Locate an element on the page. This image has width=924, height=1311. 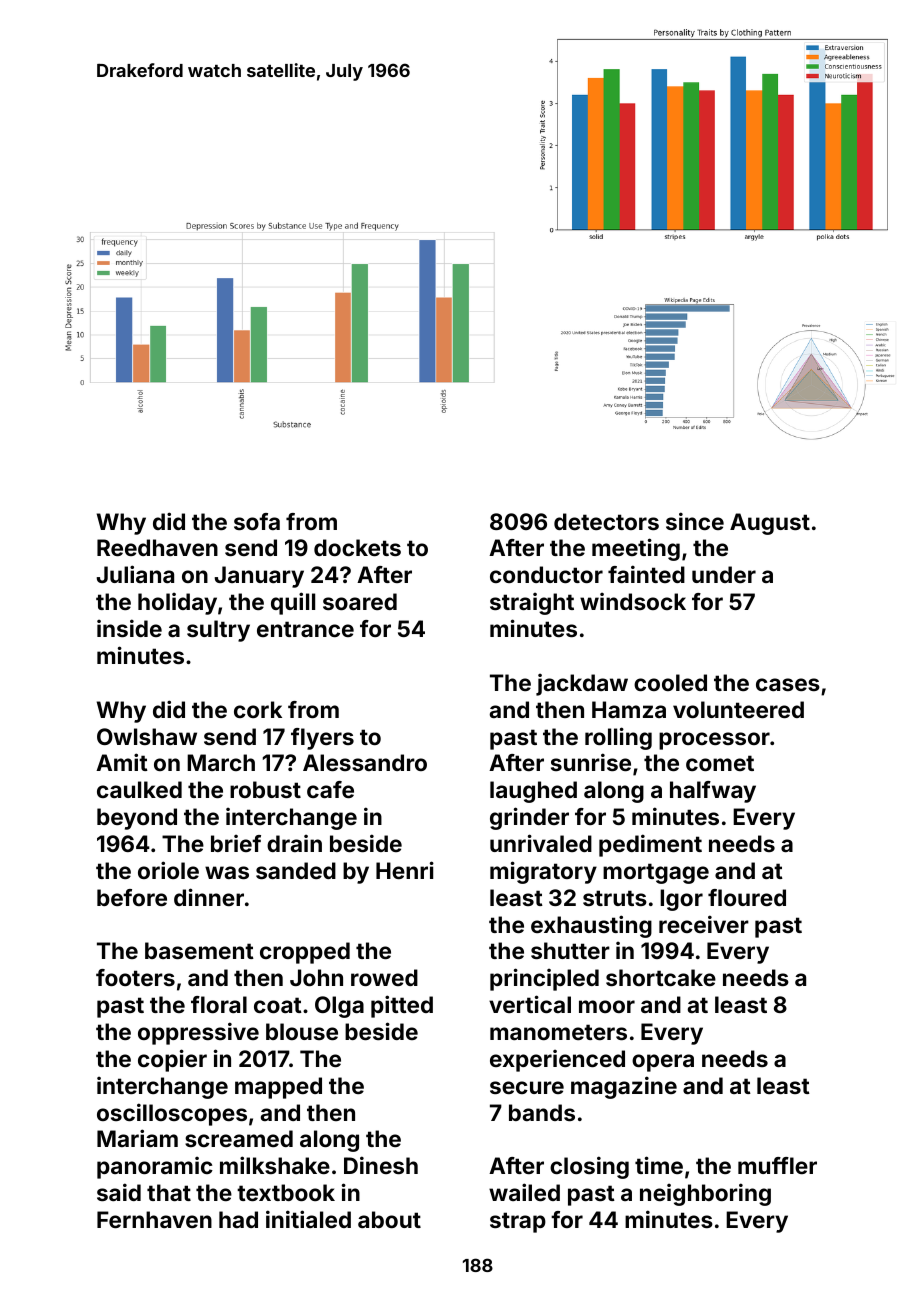
under is located at coordinates (724, 574).
